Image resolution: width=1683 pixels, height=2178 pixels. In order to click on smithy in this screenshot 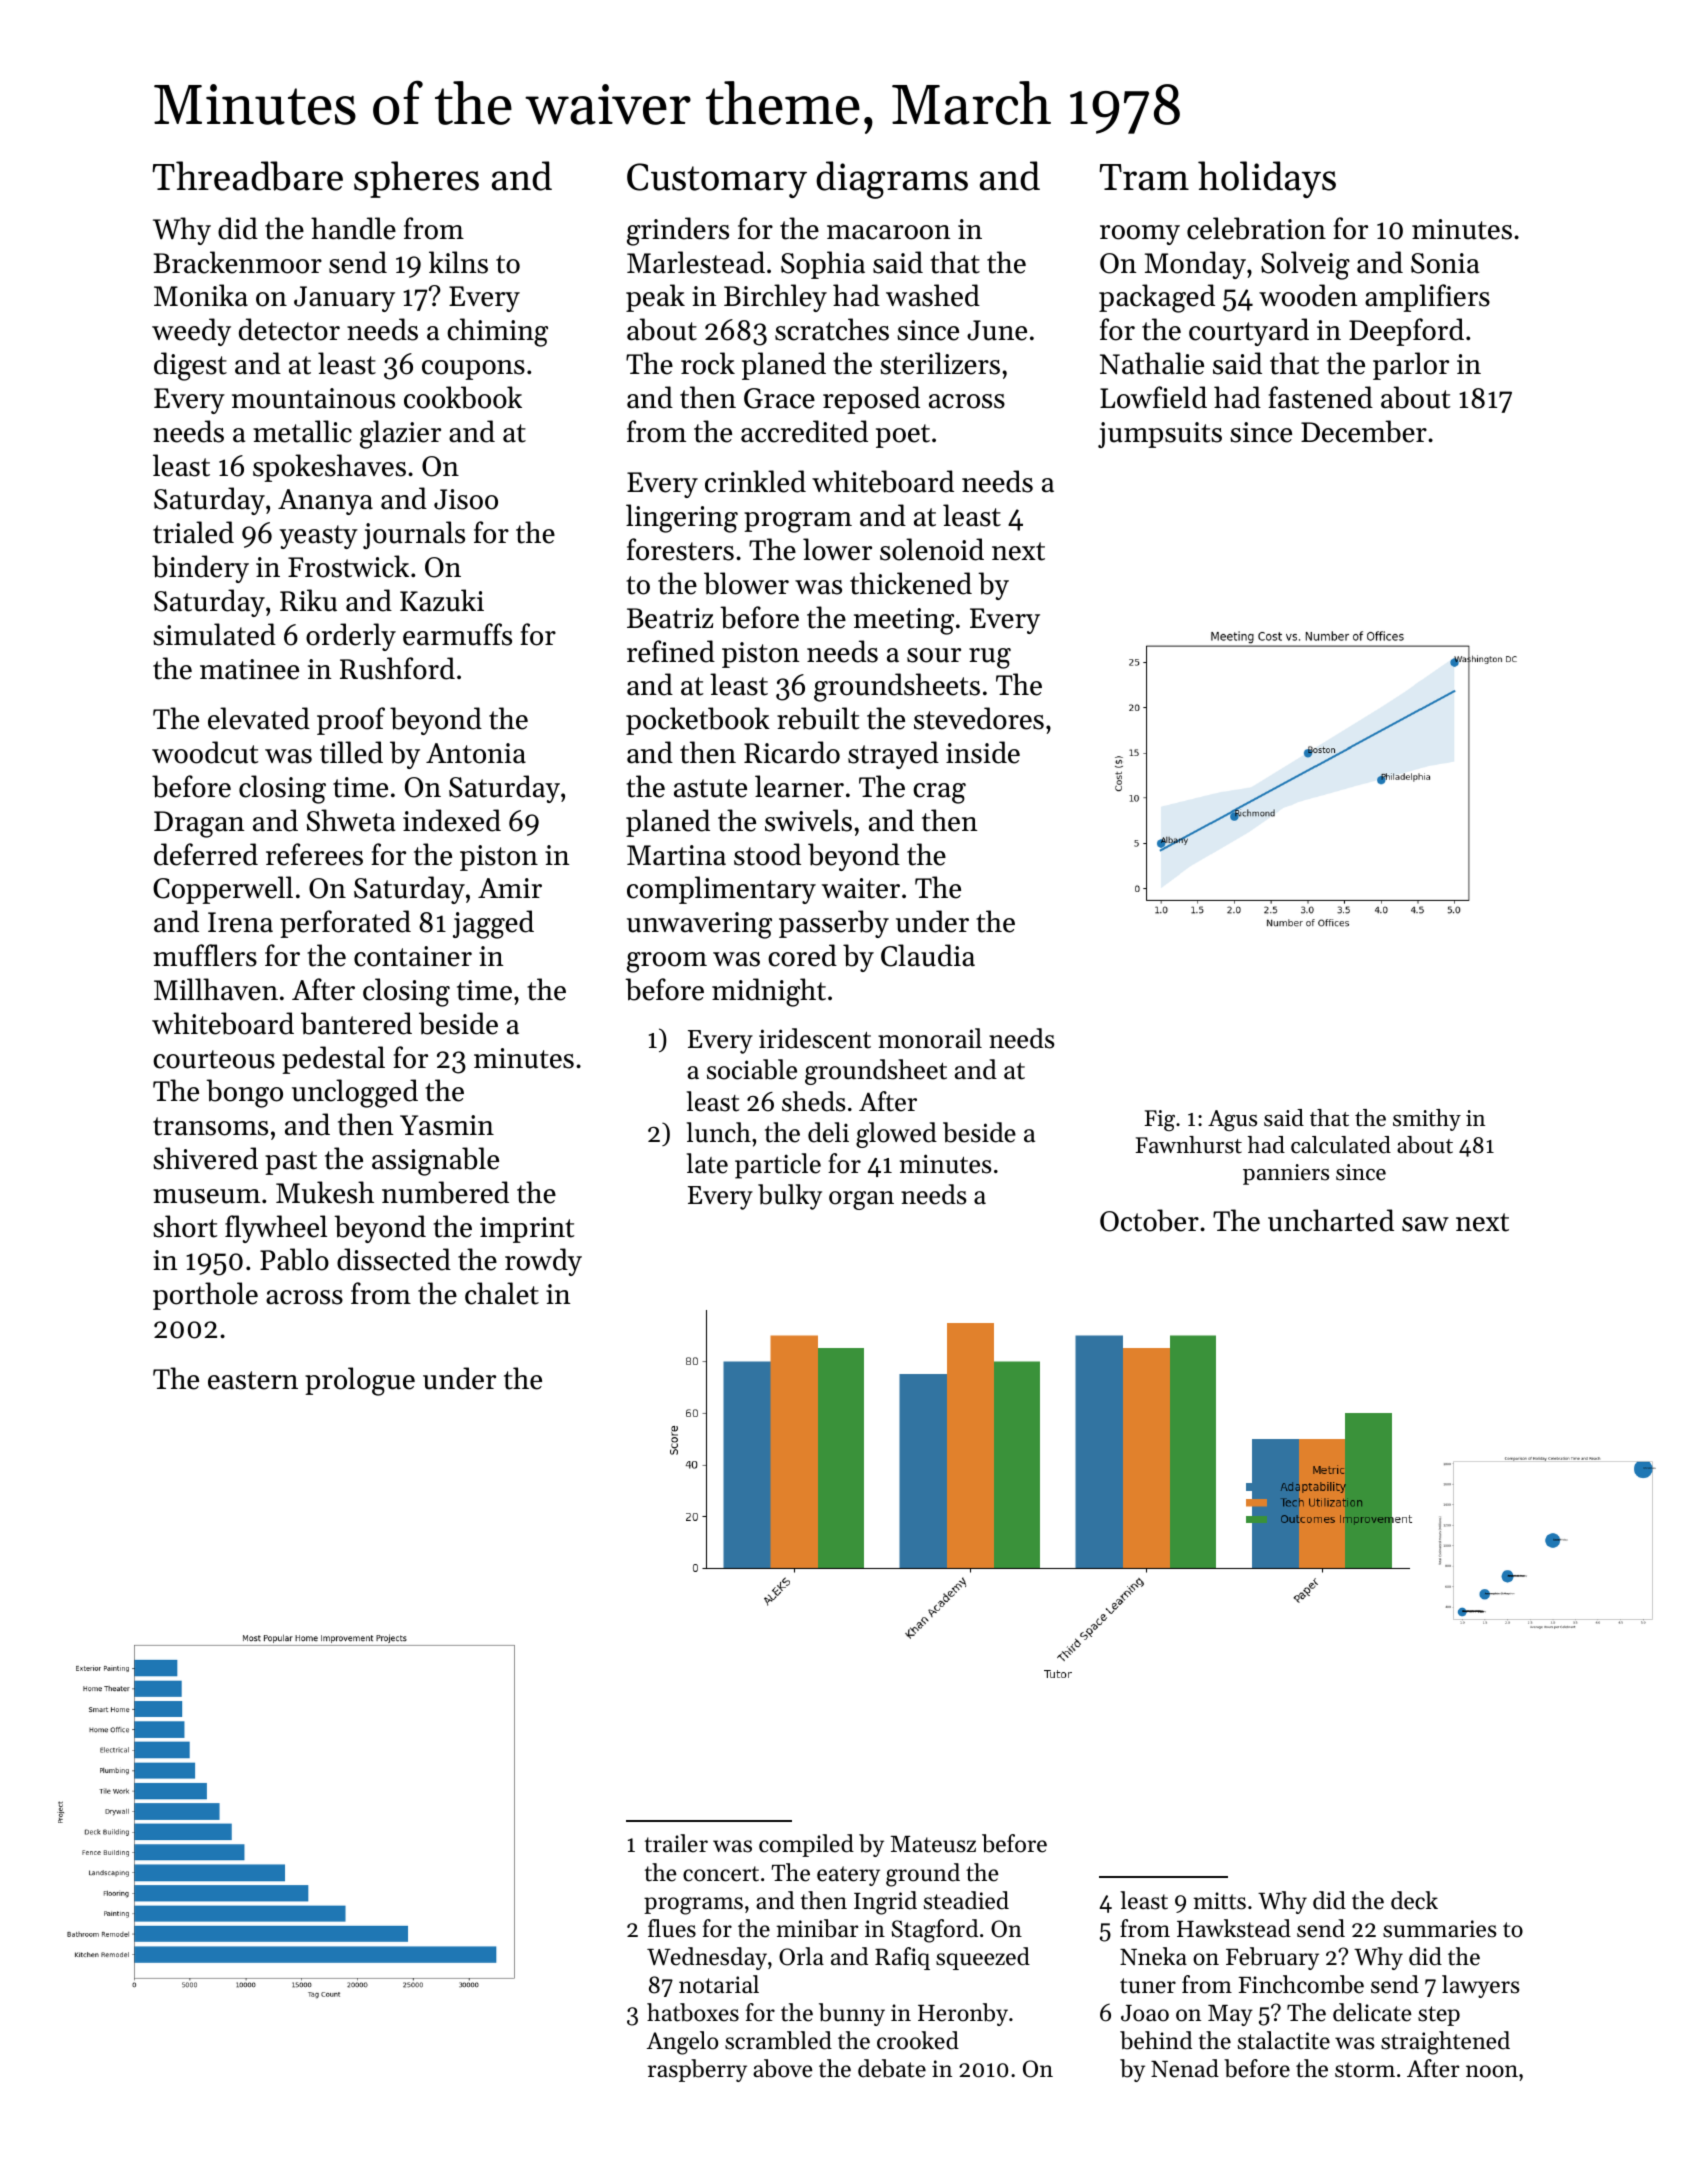, I will do `click(1427, 1120)`.
